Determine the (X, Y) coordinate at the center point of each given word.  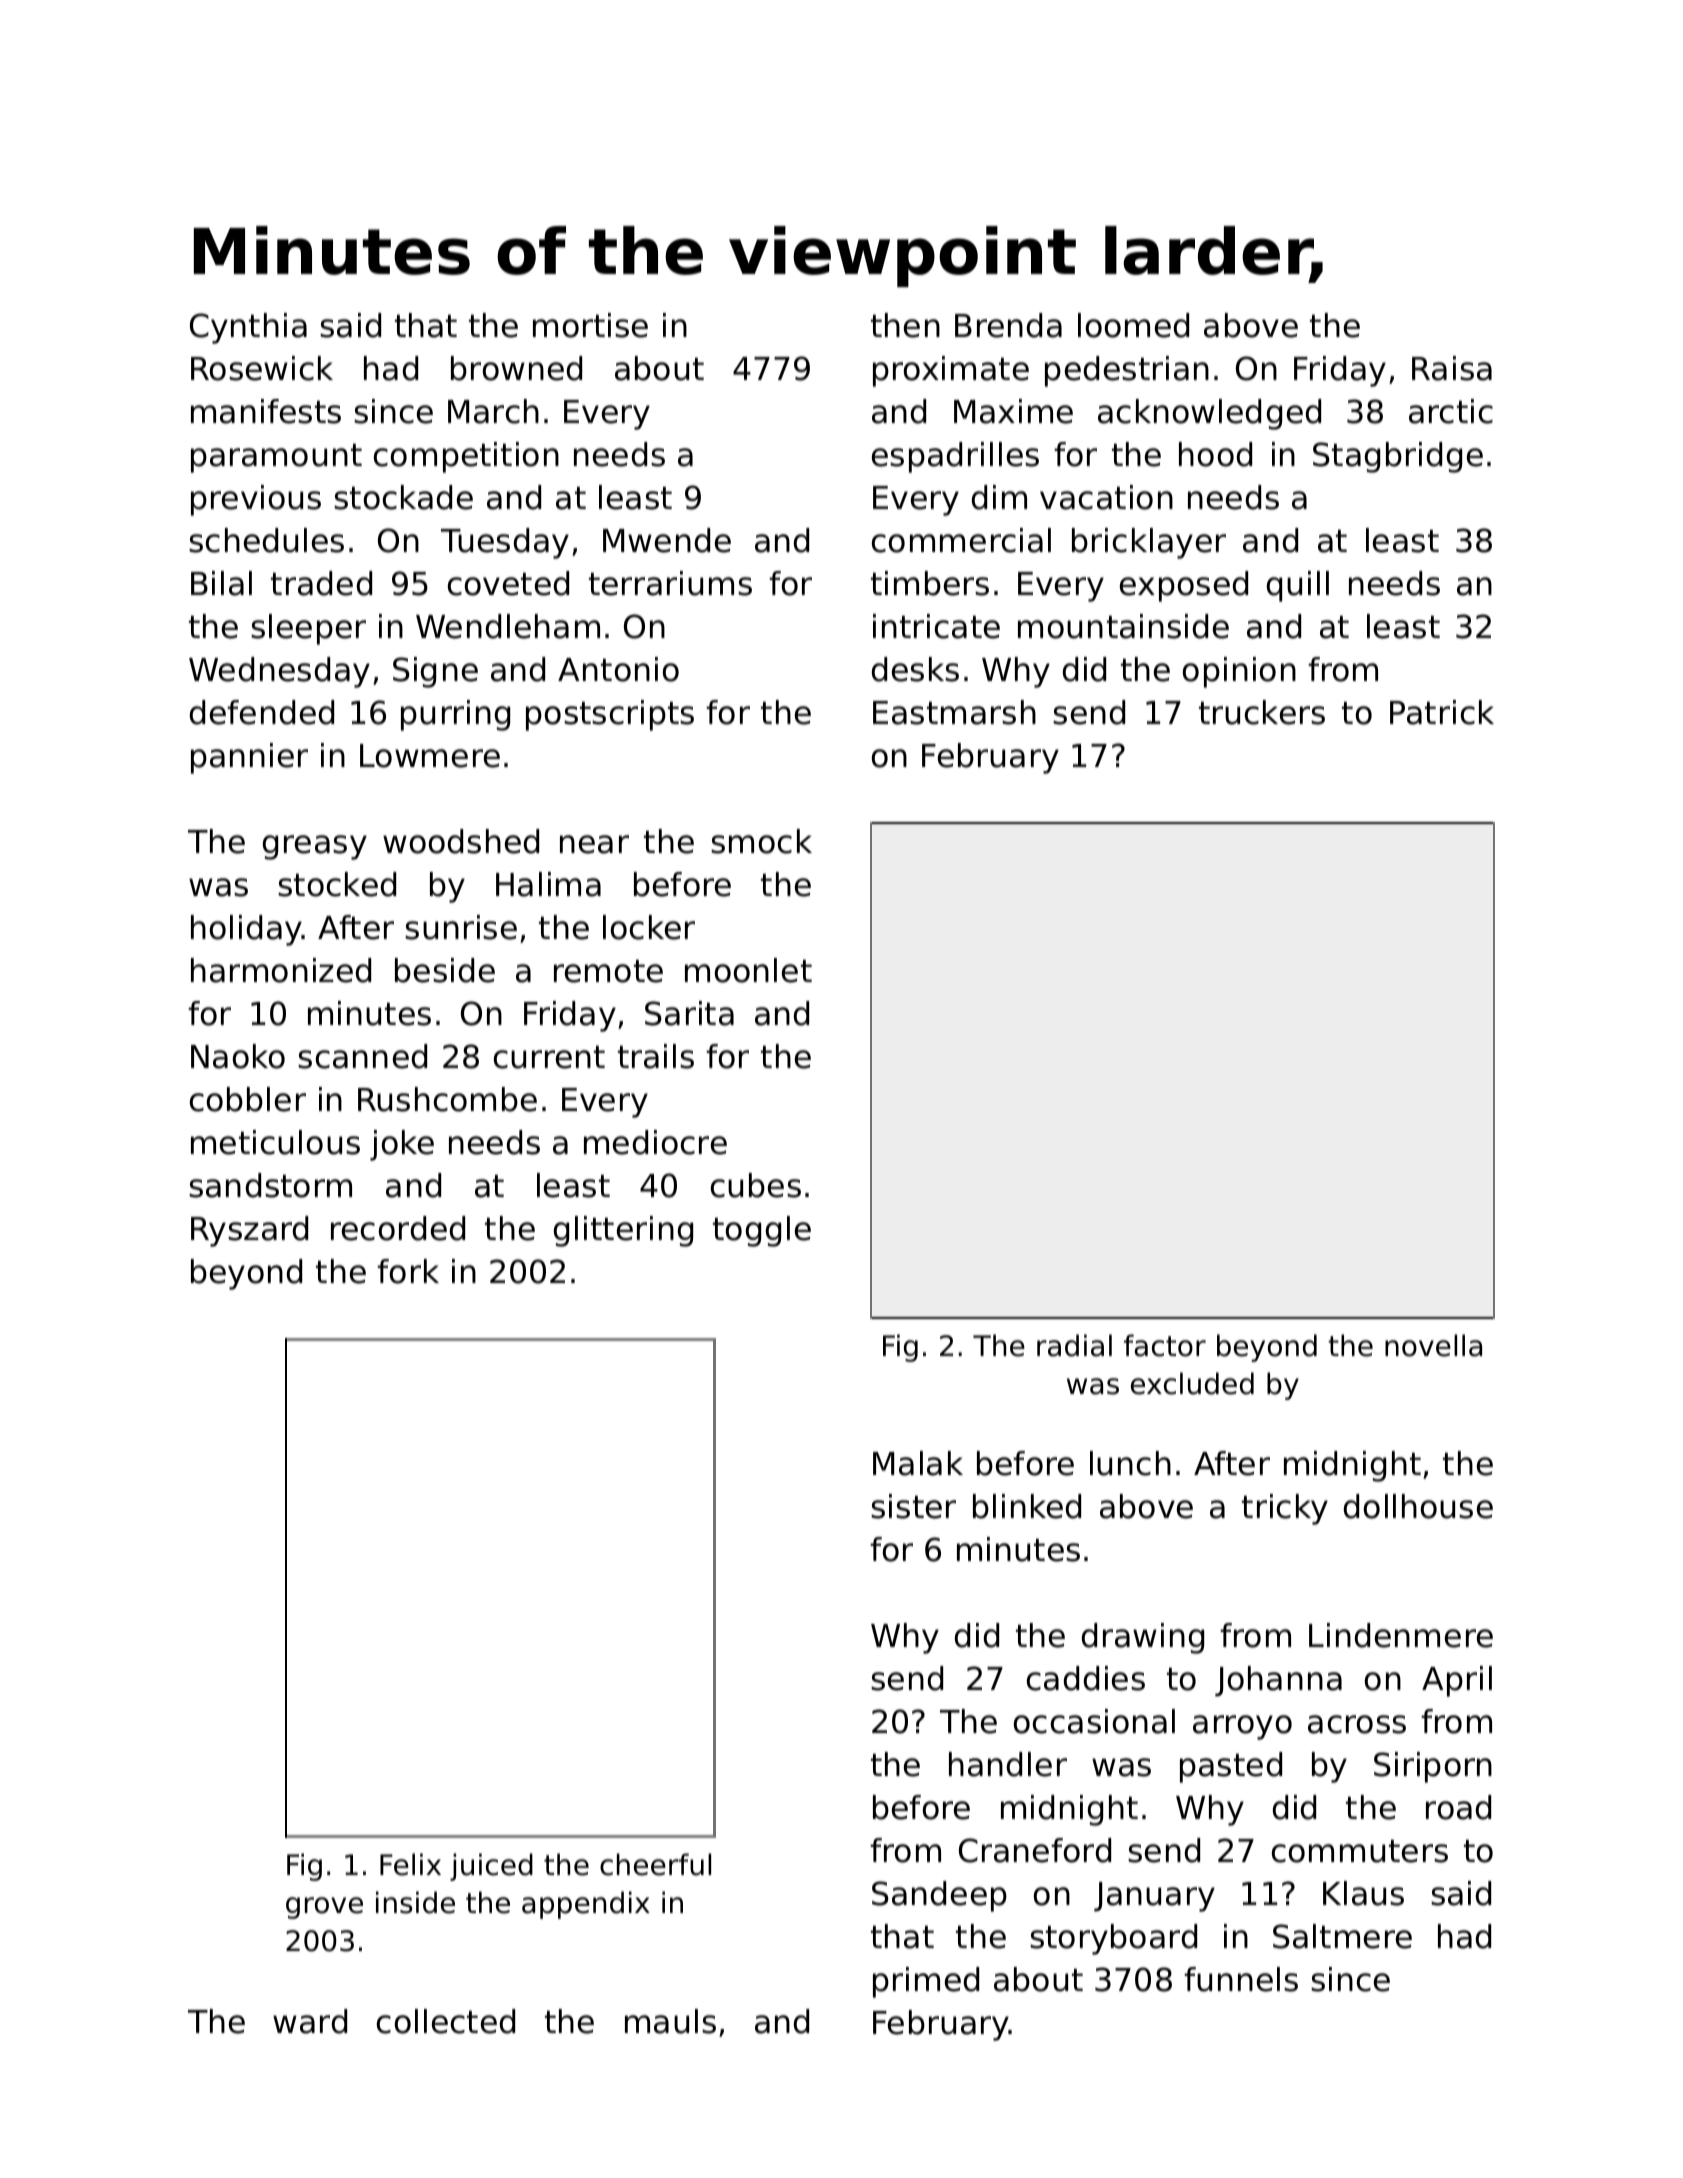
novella (1433, 1345)
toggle (762, 1231)
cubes (756, 1185)
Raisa (1452, 368)
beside (445, 970)
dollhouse (1418, 1506)
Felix (410, 1864)
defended (262, 712)
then (905, 325)
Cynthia (248, 328)
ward (310, 2021)
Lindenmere (1401, 1635)
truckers (1262, 712)
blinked (1027, 1506)
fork (408, 1271)
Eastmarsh (954, 712)
